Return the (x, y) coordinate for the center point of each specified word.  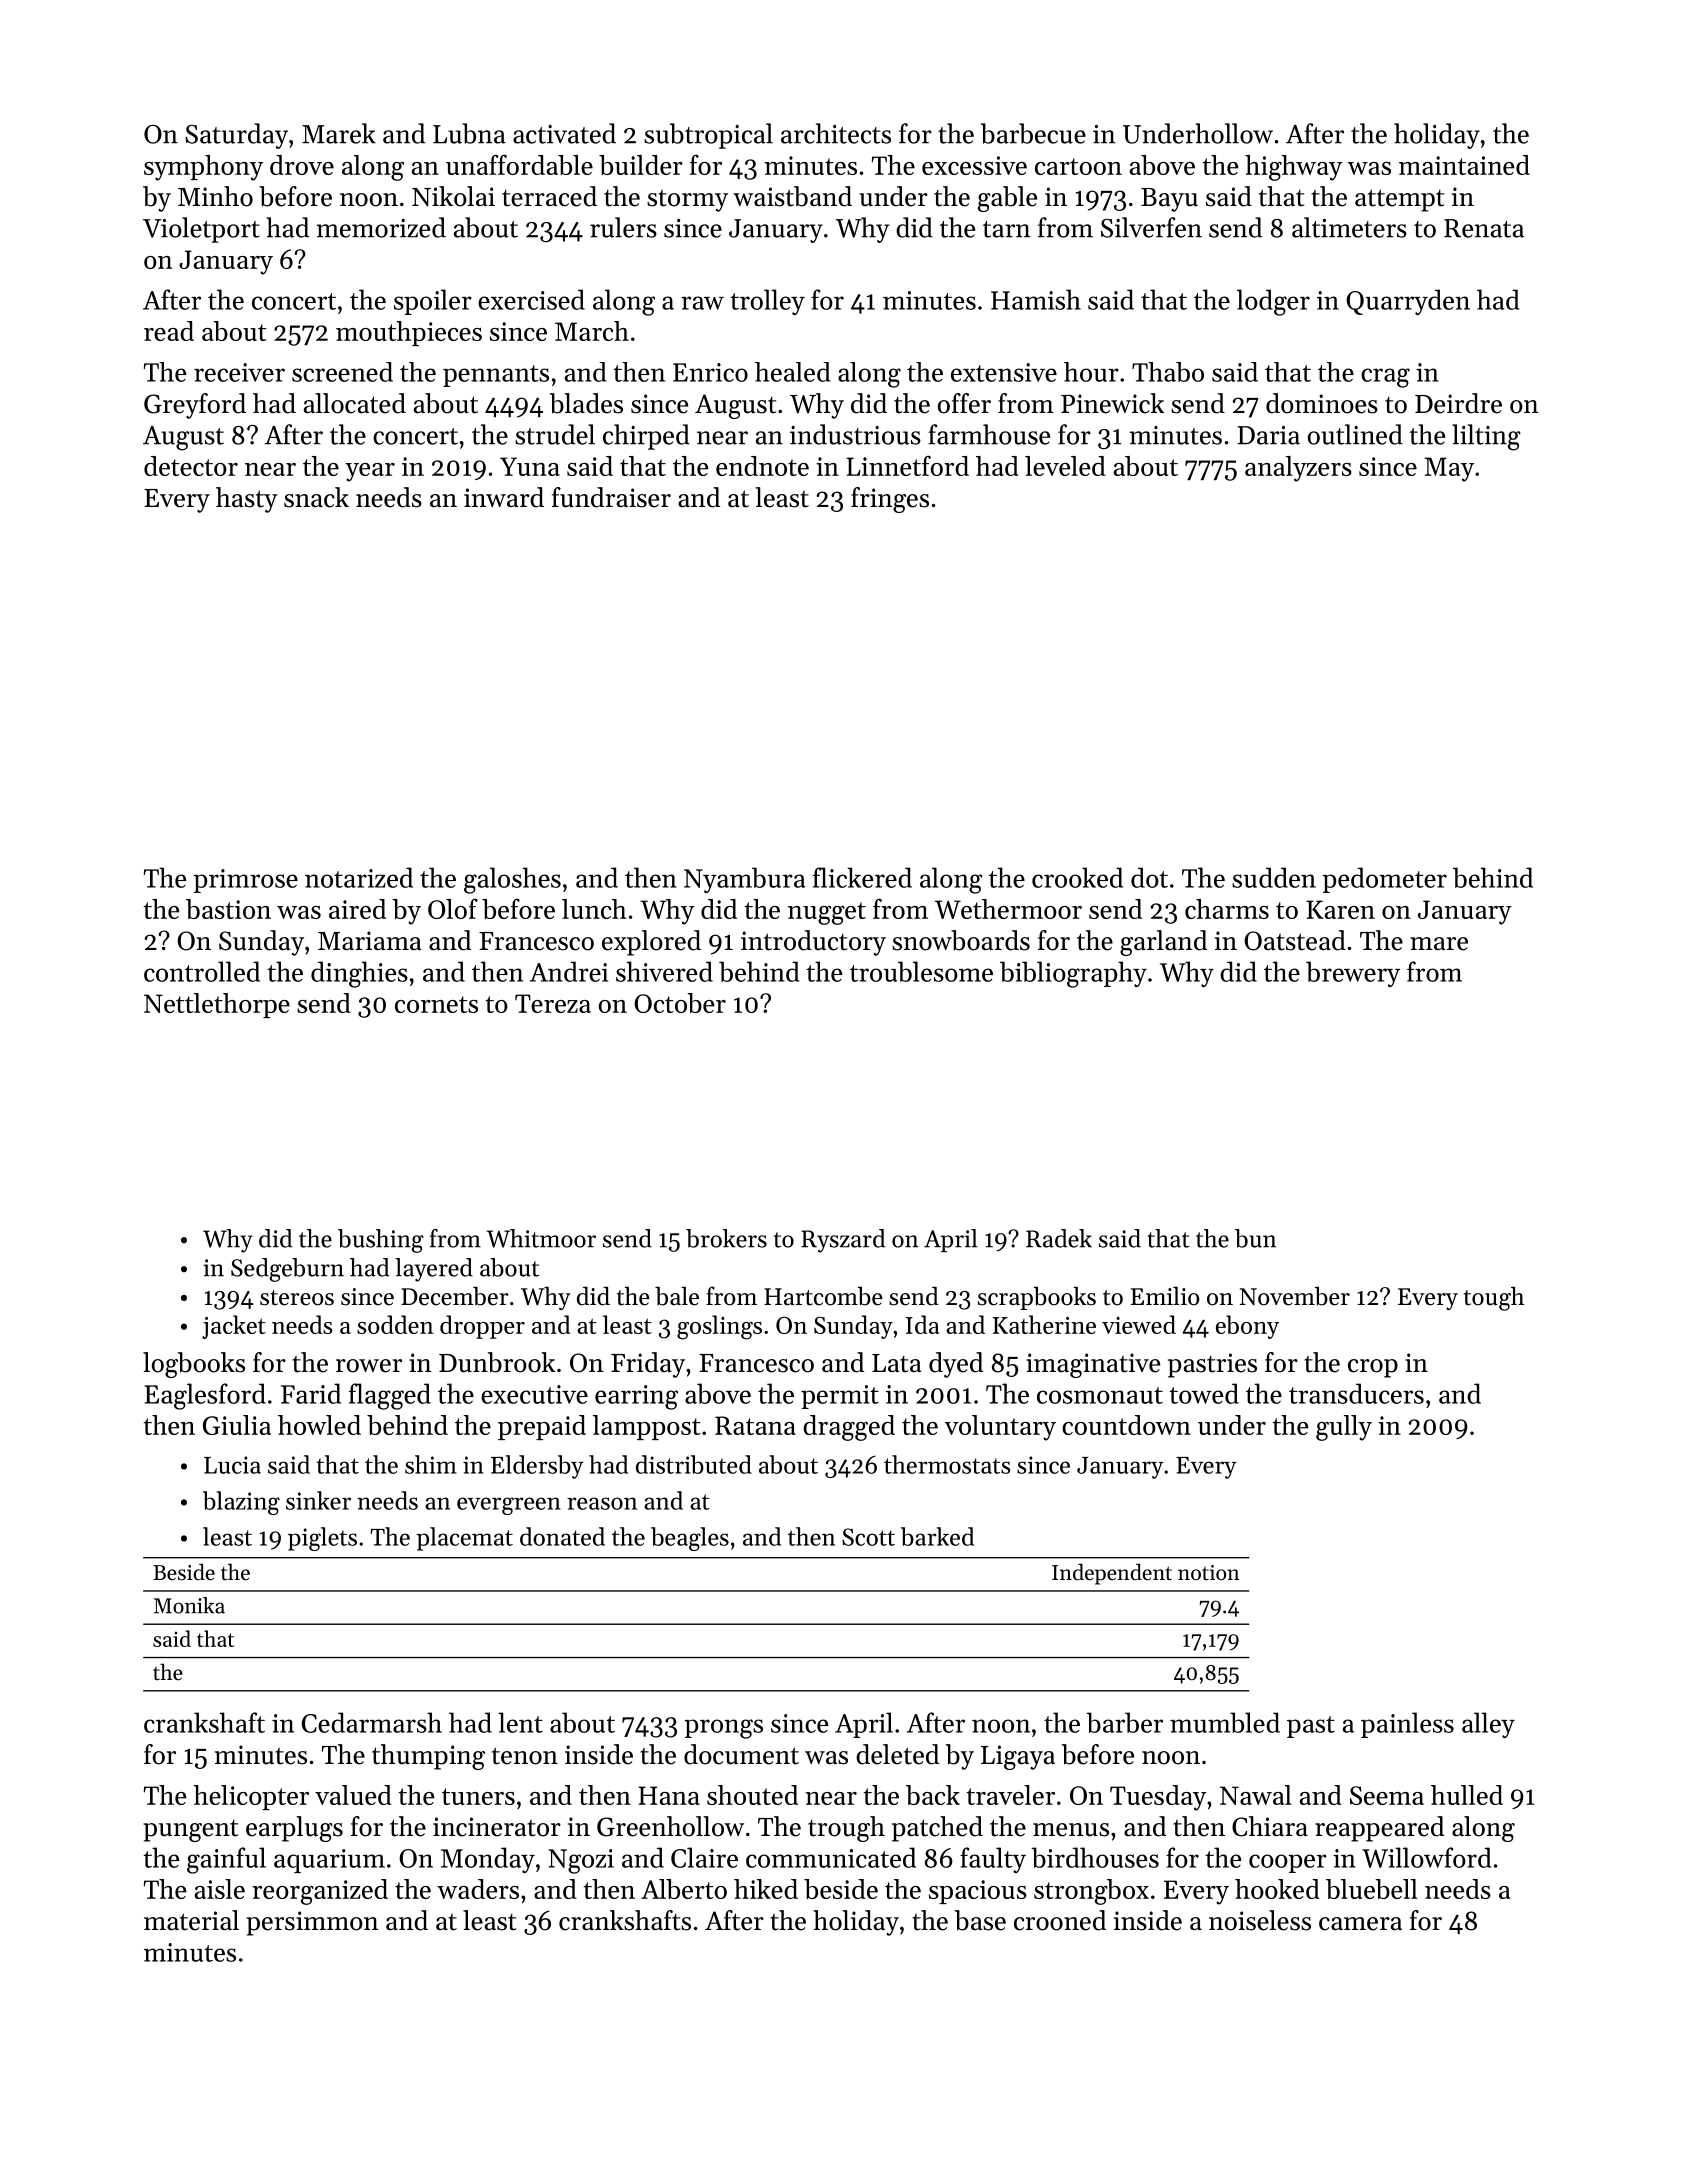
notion (1209, 1573)
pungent (190, 1830)
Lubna (469, 133)
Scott (868, 1537)
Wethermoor (1008, 909)
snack (316, 497)
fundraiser (611, 497)
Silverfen (1151, 227)
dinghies (359, 974)
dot (1149, 877)
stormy (687, 201)
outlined (1355, 434)
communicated (831, 1857)
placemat (464, 1539)
